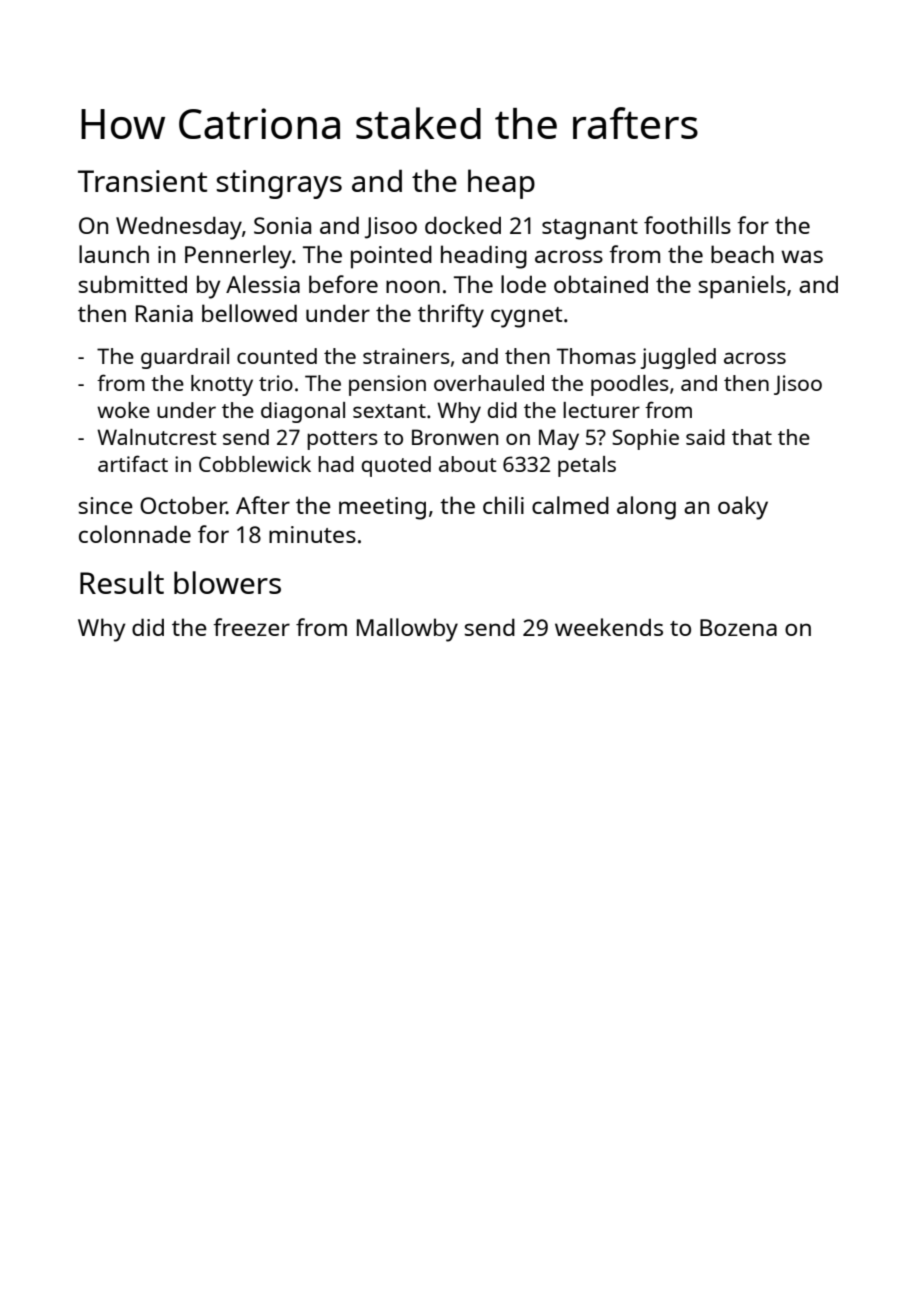  What do you see at coordinates (156, 437) in the document?
I see `Walnutcrest` at bounding box center [156, 437].
